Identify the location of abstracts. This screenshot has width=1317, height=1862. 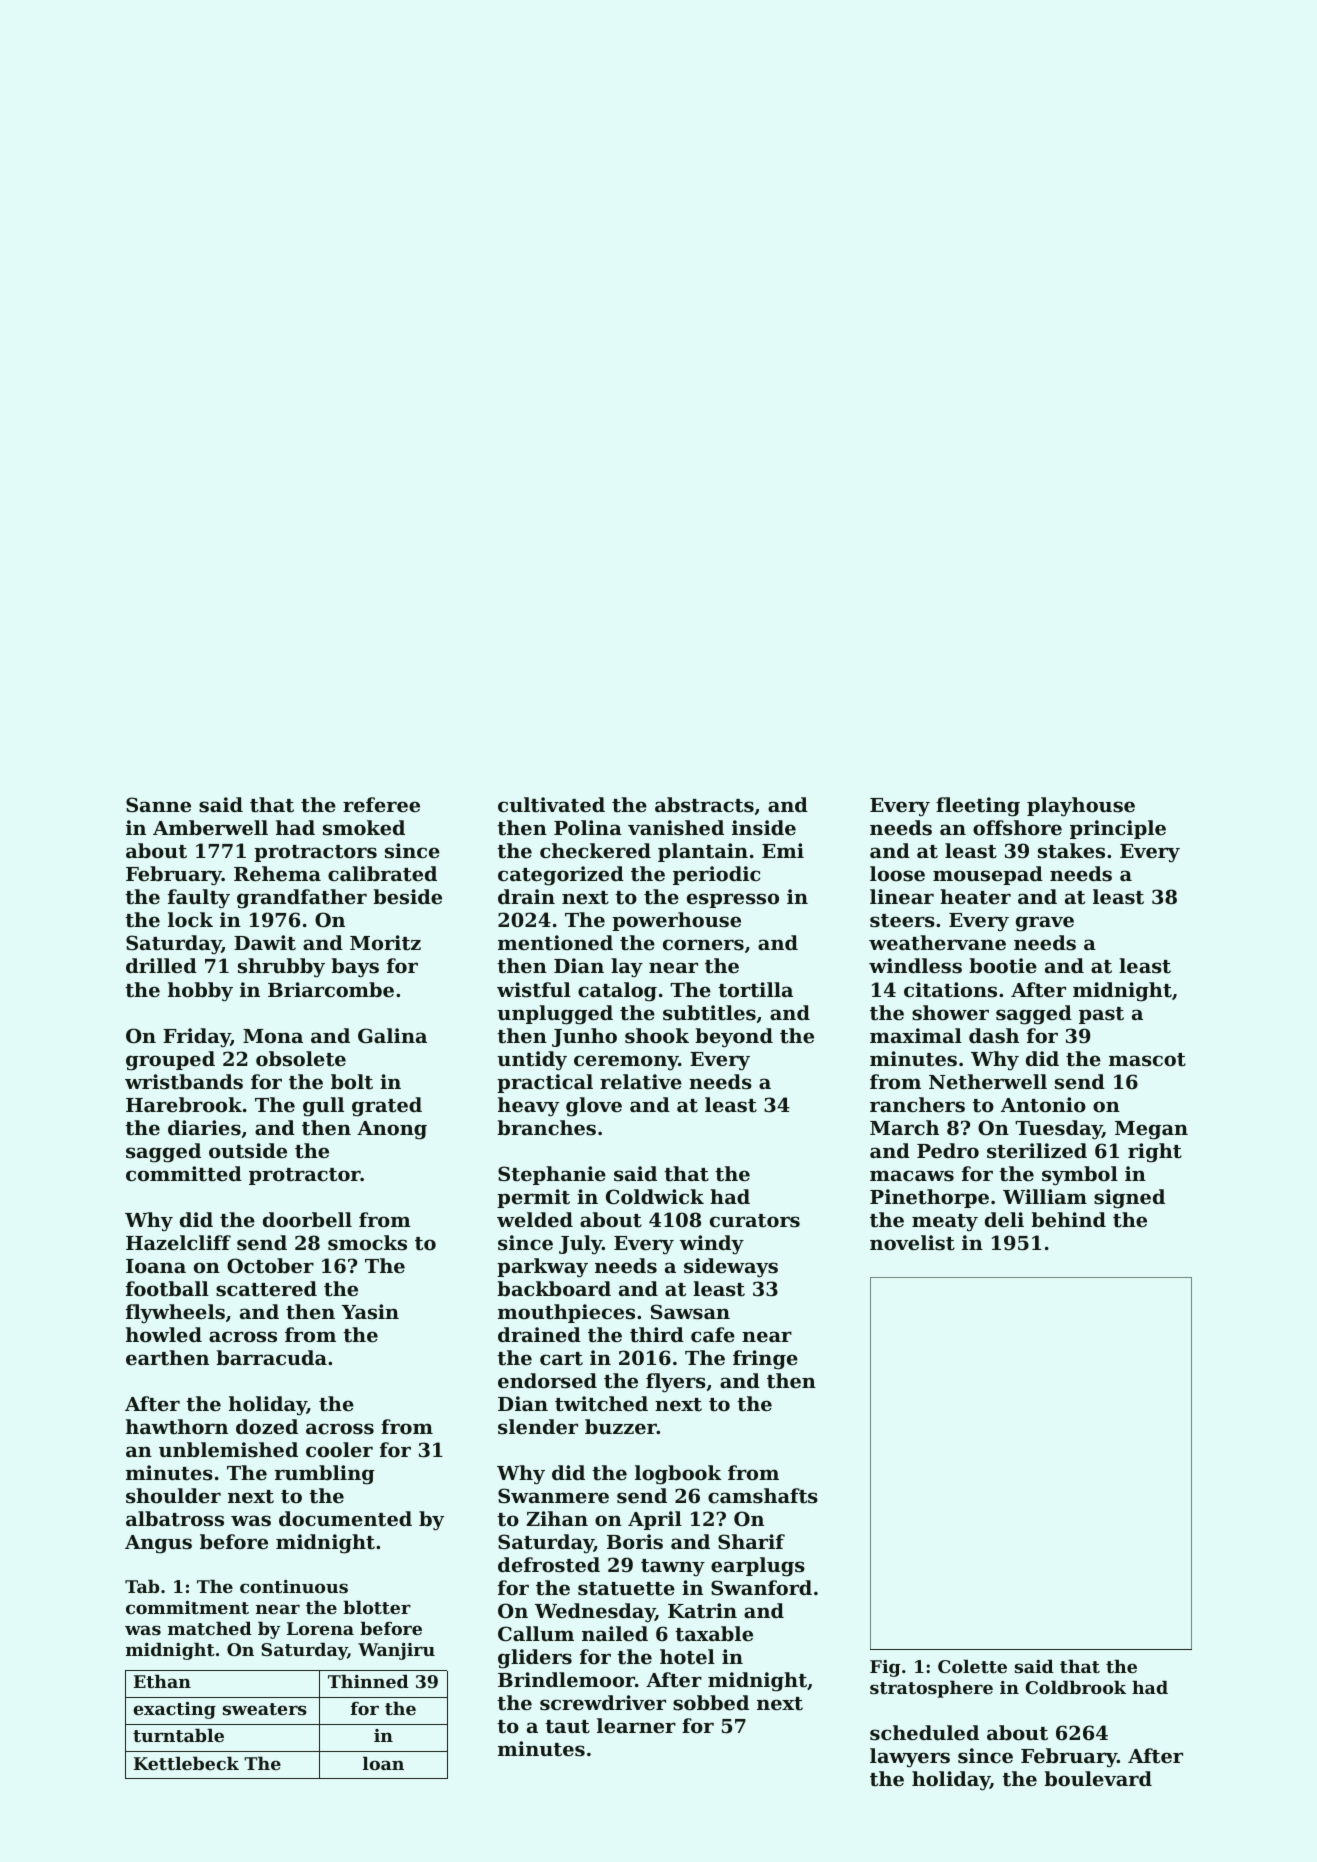
(704, 805).
